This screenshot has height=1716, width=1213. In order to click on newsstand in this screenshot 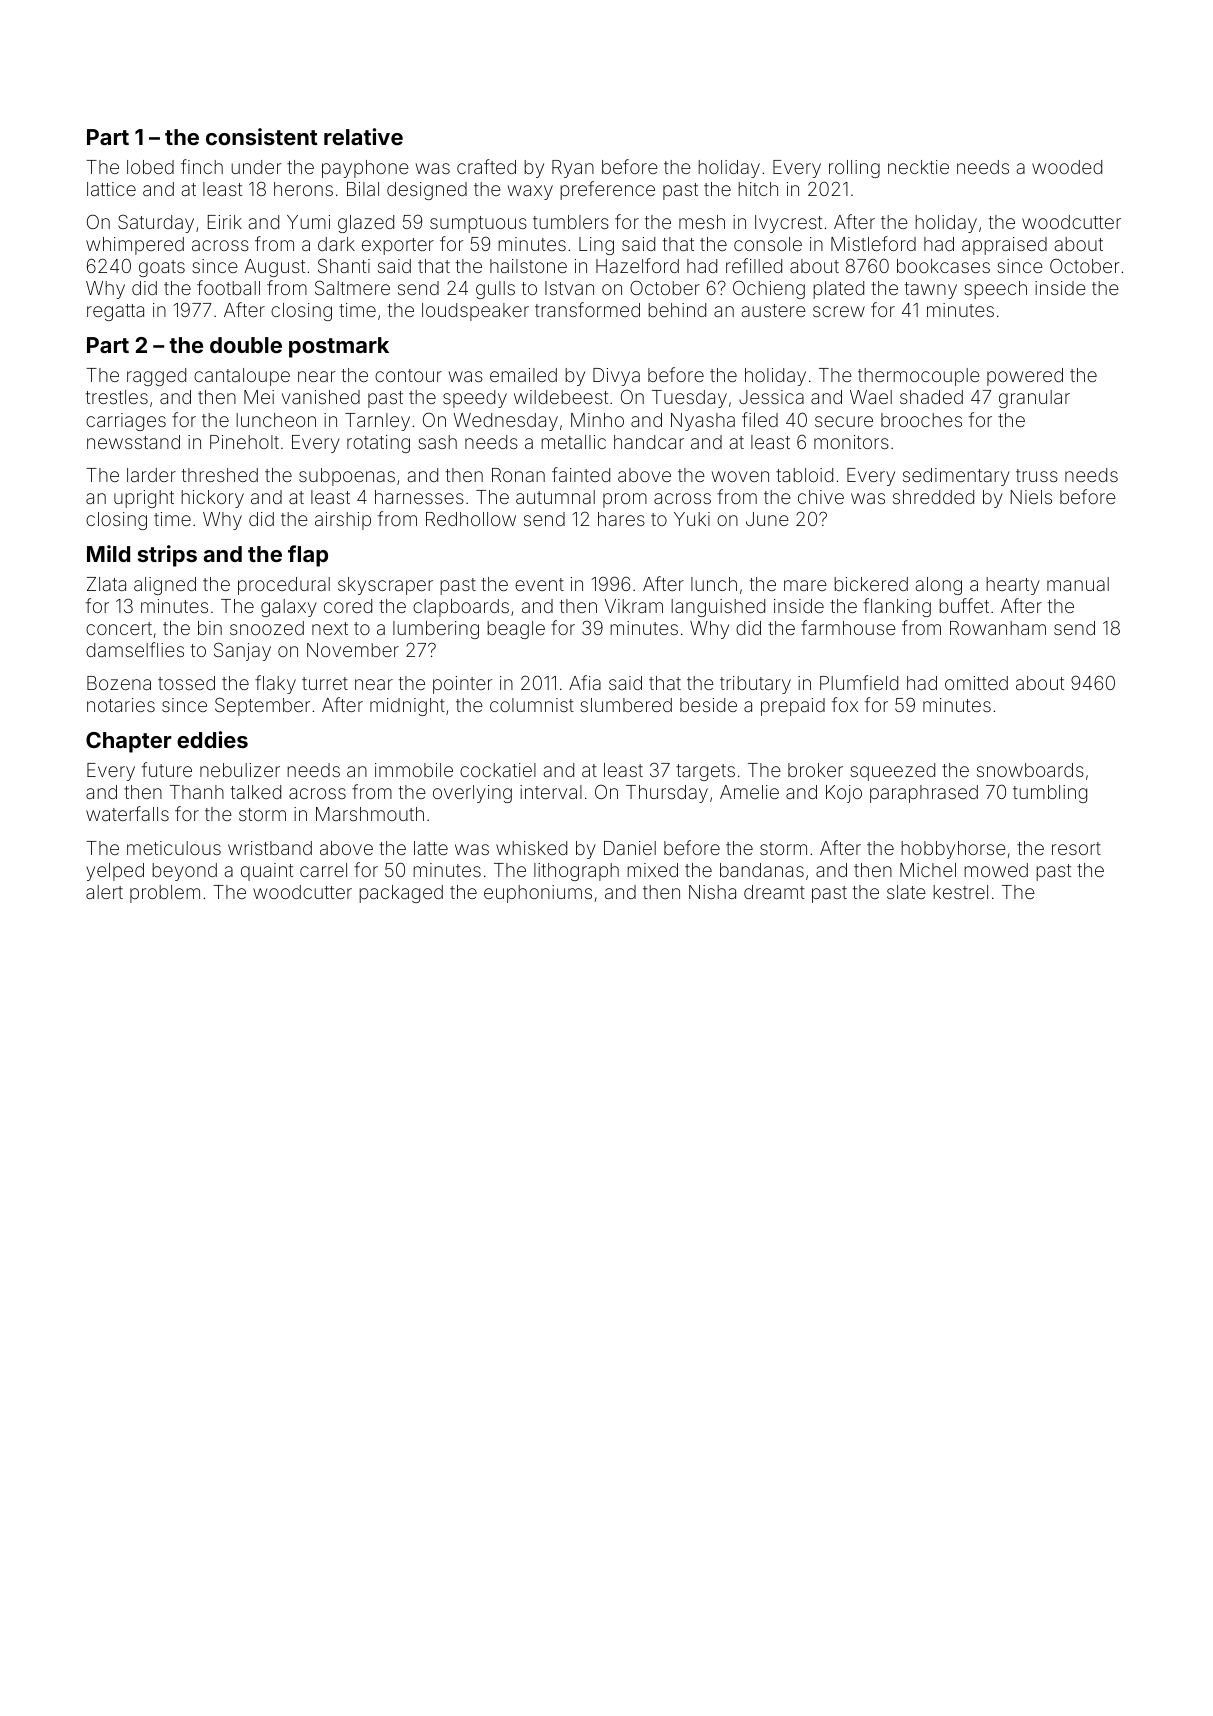, I will do `click(133, 442)`.
